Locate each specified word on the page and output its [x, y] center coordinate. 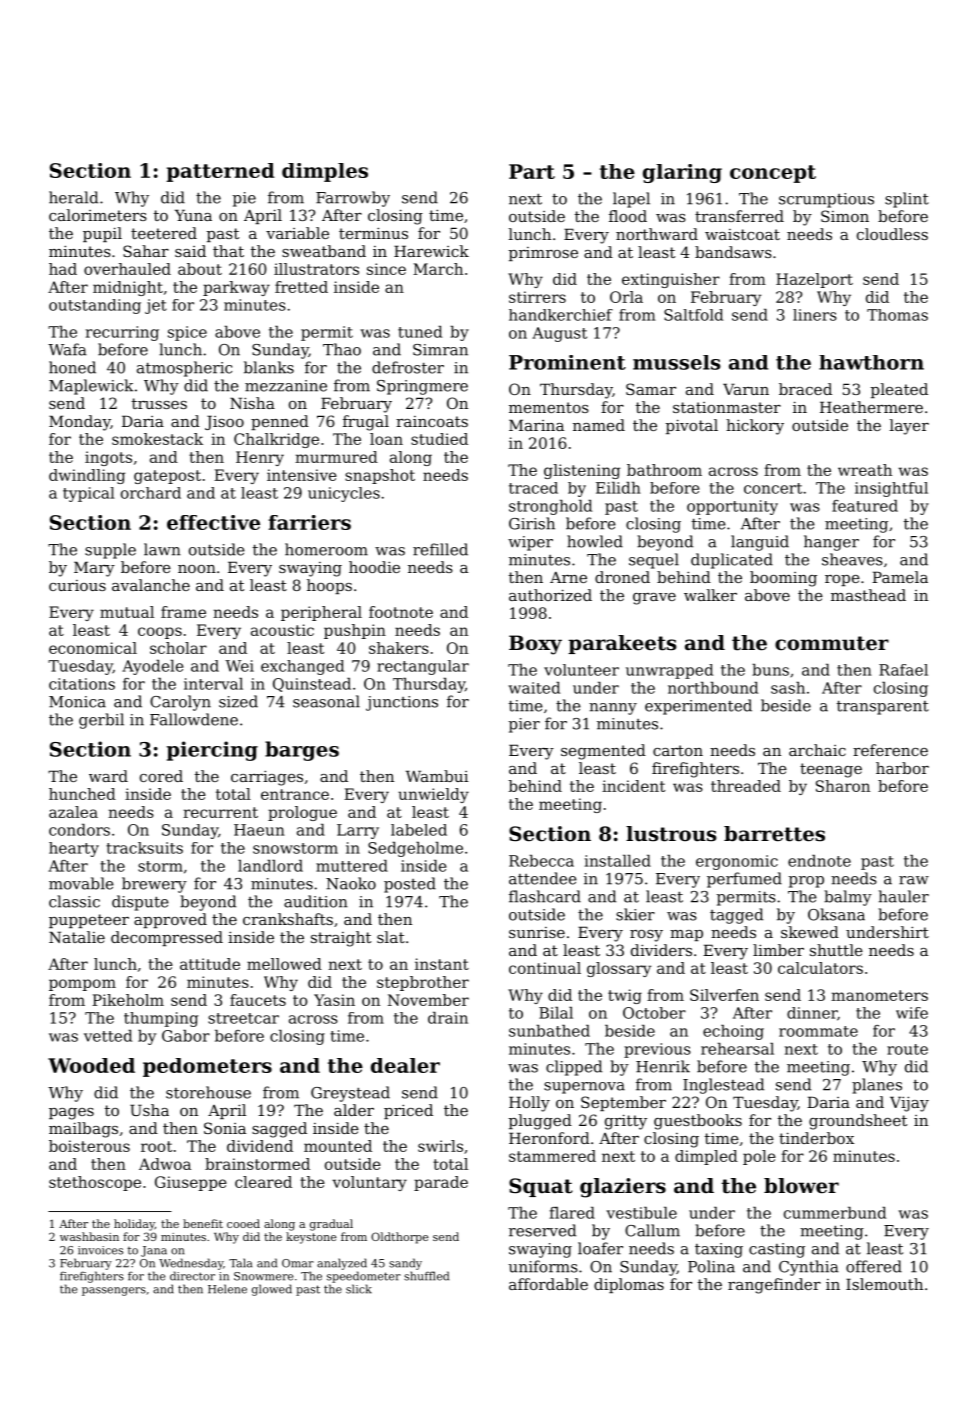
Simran [440, 350]
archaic [817, 750]
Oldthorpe [400, 1238]
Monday [79, 423]
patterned [220, 172]
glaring [682, 173]
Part [532, 171]
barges [302, 751]
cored [161, 776]
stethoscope [95, 1183]
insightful [891, 489]
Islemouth [884, 1284]
